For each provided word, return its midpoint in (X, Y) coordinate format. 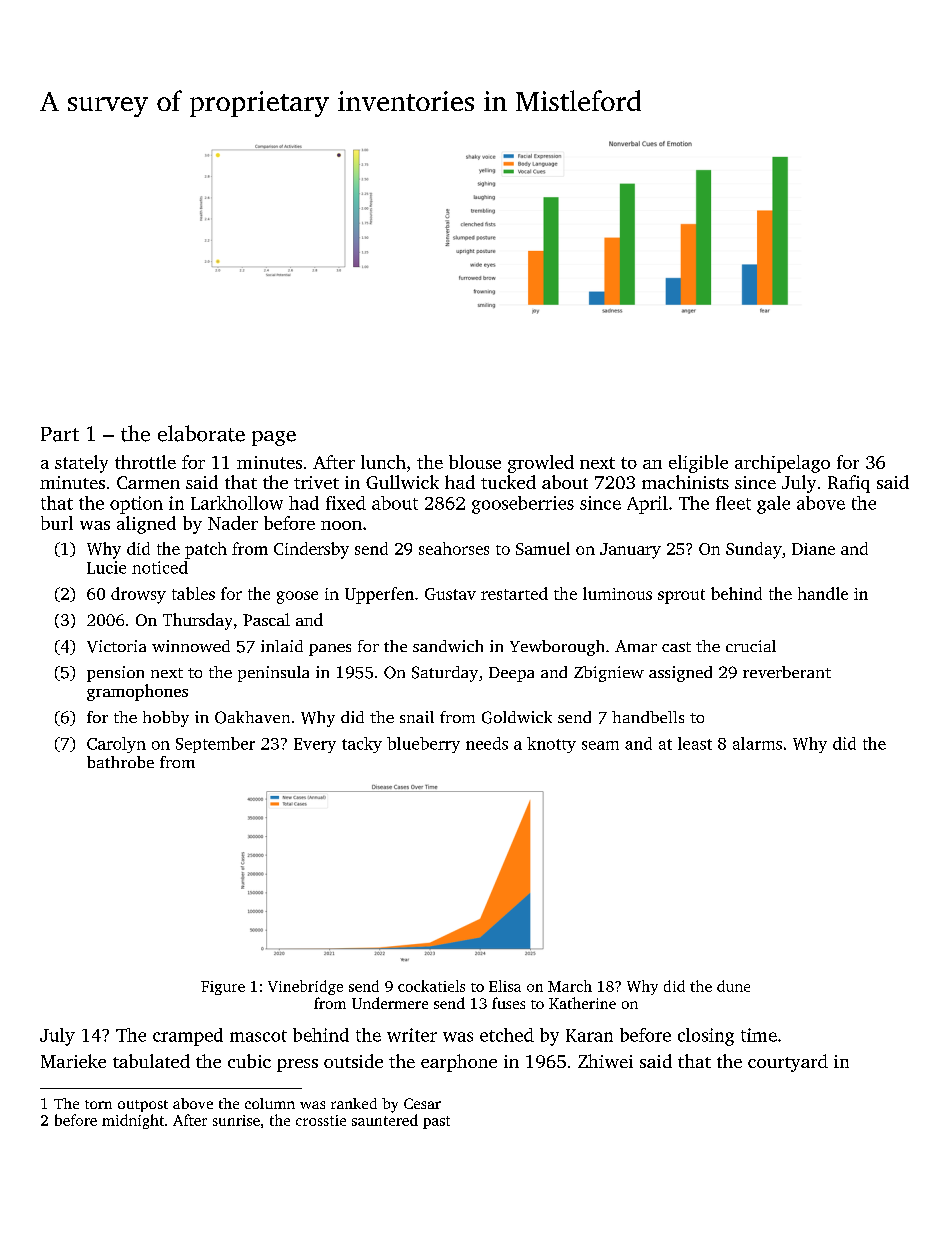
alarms (757, 743)
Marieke (73, 1061)
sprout (681, 596)
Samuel (543, 548)
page (274, 438)
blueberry (423, 745)
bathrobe (120, 762)
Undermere (390, 1003)
